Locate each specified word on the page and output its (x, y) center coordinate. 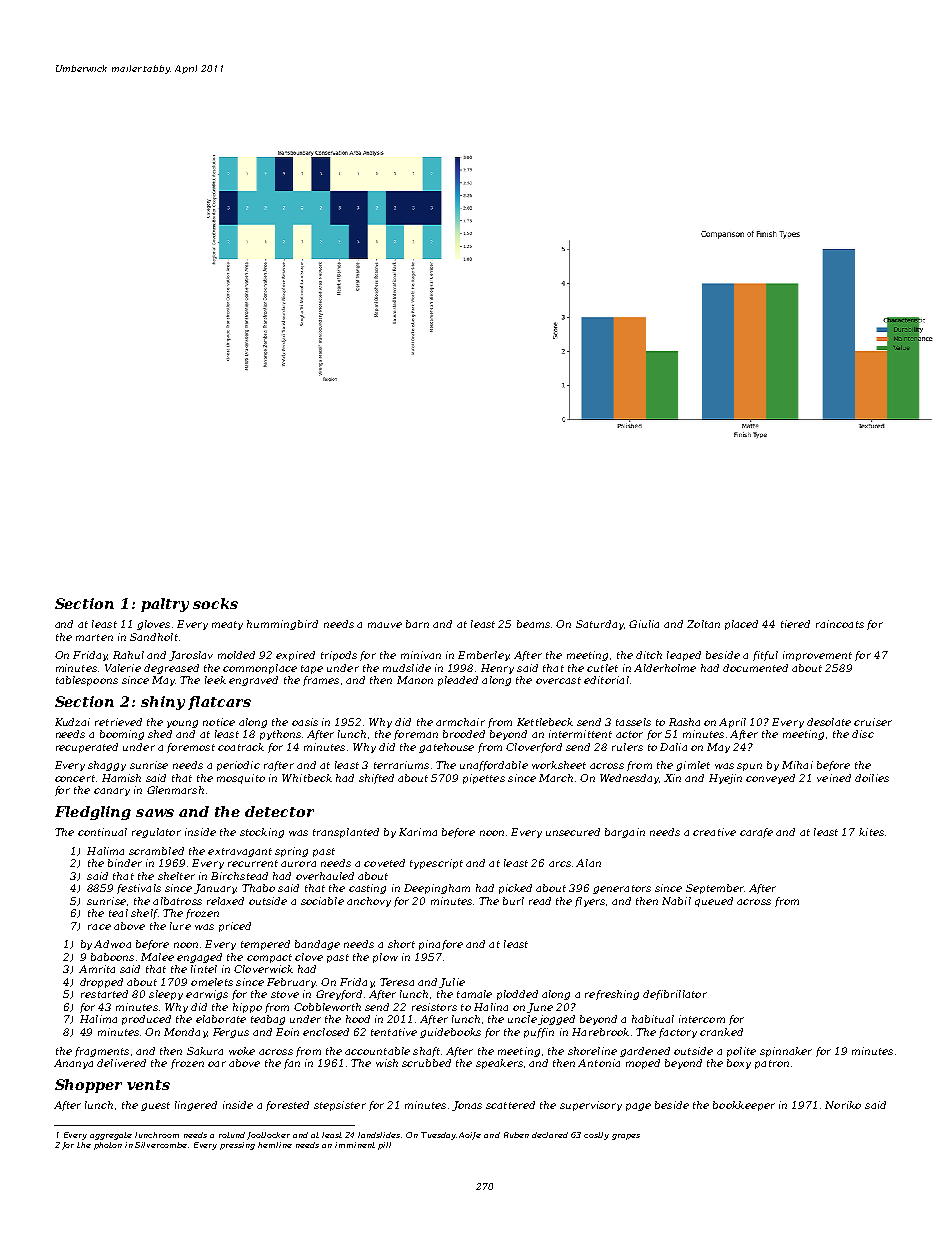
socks (215, 603)
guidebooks (450, 1033)
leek (215, 680)
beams (533, 624)
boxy (739, 1064)
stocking (262, 833)
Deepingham (437, 889)
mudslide (407, 668)
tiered (795, 624)
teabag (268, 1020)
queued (714, 902)
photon (108, 1146)
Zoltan (703, 624)
